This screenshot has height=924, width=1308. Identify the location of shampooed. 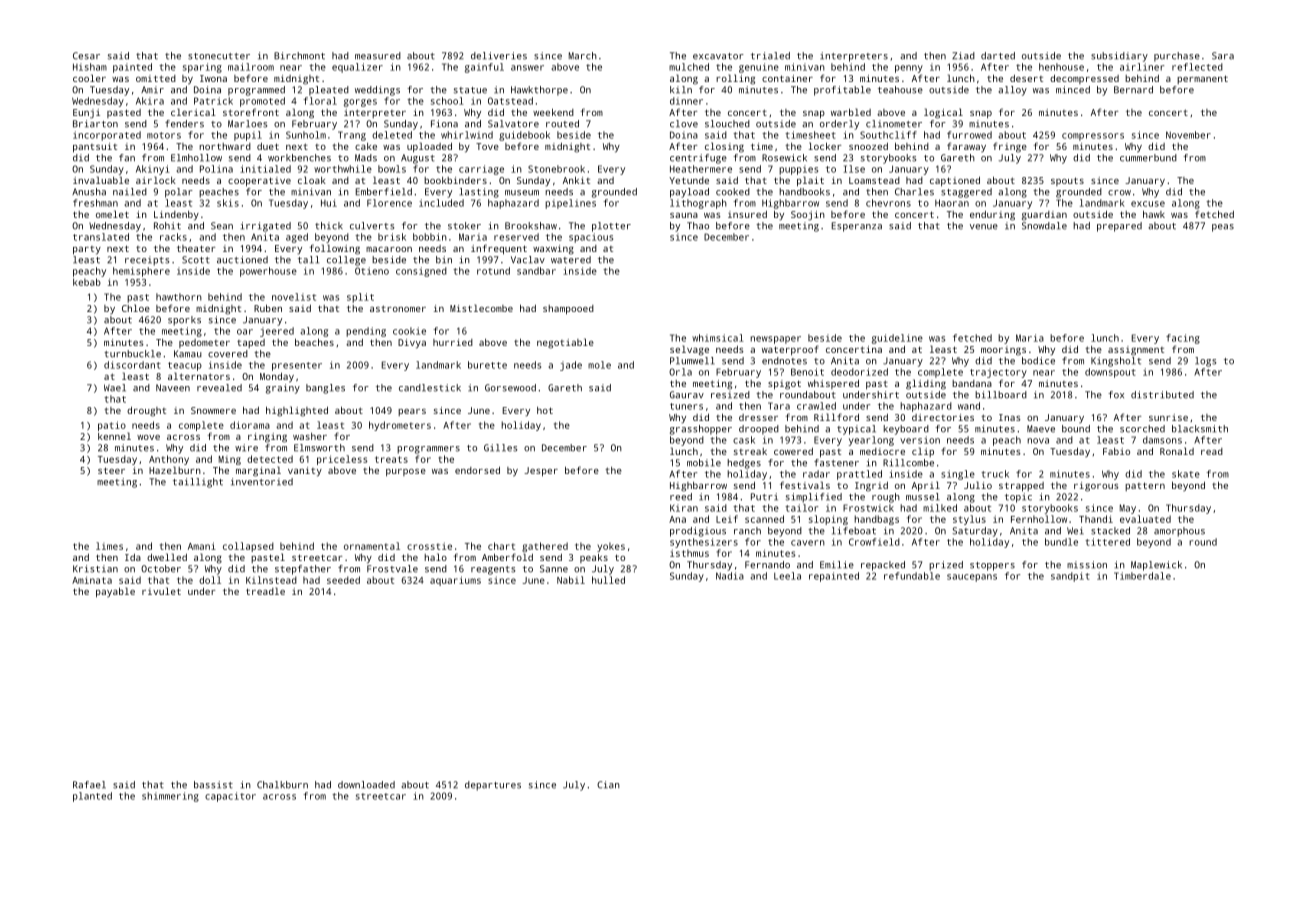
(568, 310).
